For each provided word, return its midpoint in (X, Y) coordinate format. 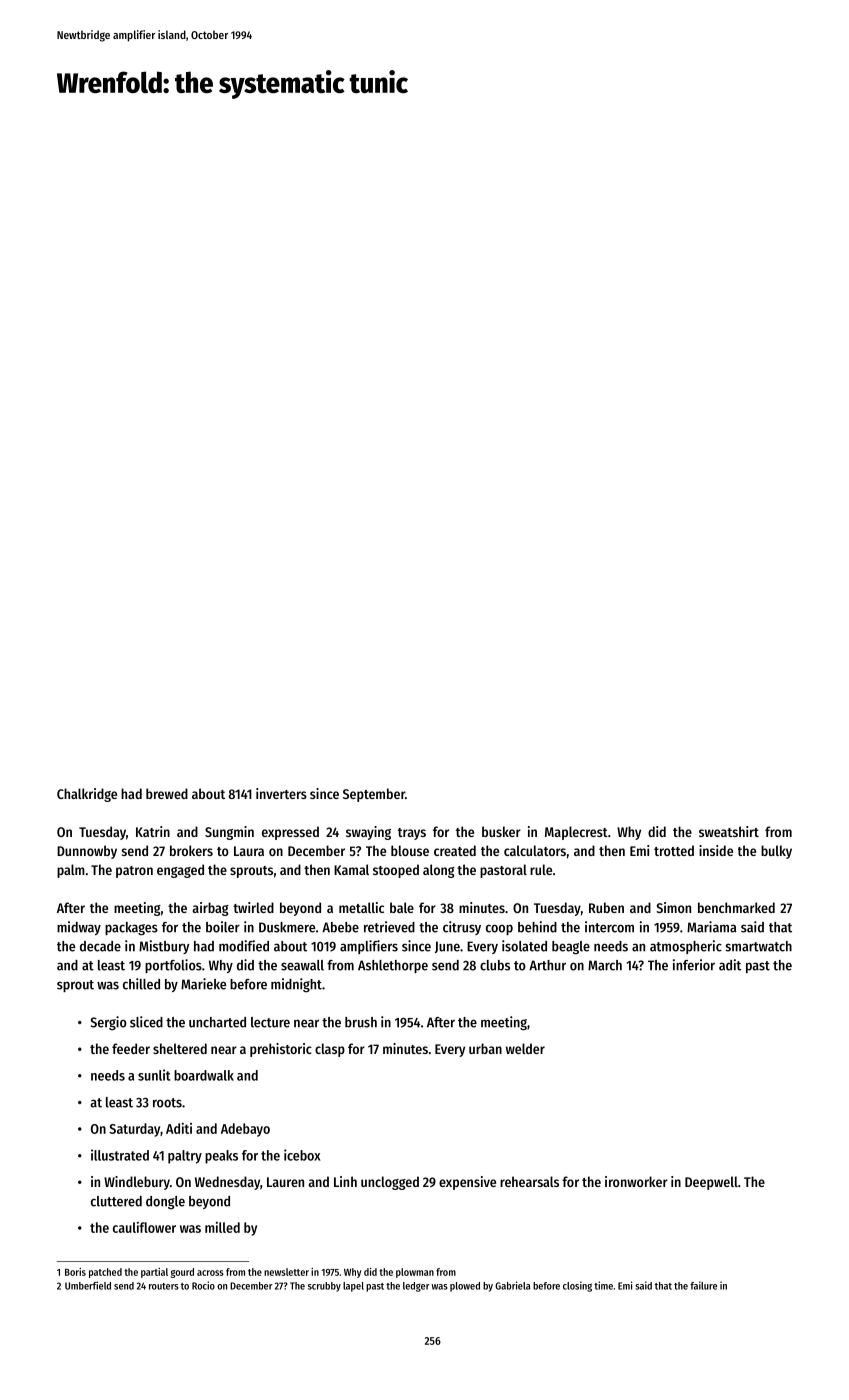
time (603, 1285)
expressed (290, 833)
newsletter (286, 1272)
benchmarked (736, 907)
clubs (495, 965)
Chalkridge (87, 795)
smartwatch (758, 946)
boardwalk (204, 1075)
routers (164, 1286)
